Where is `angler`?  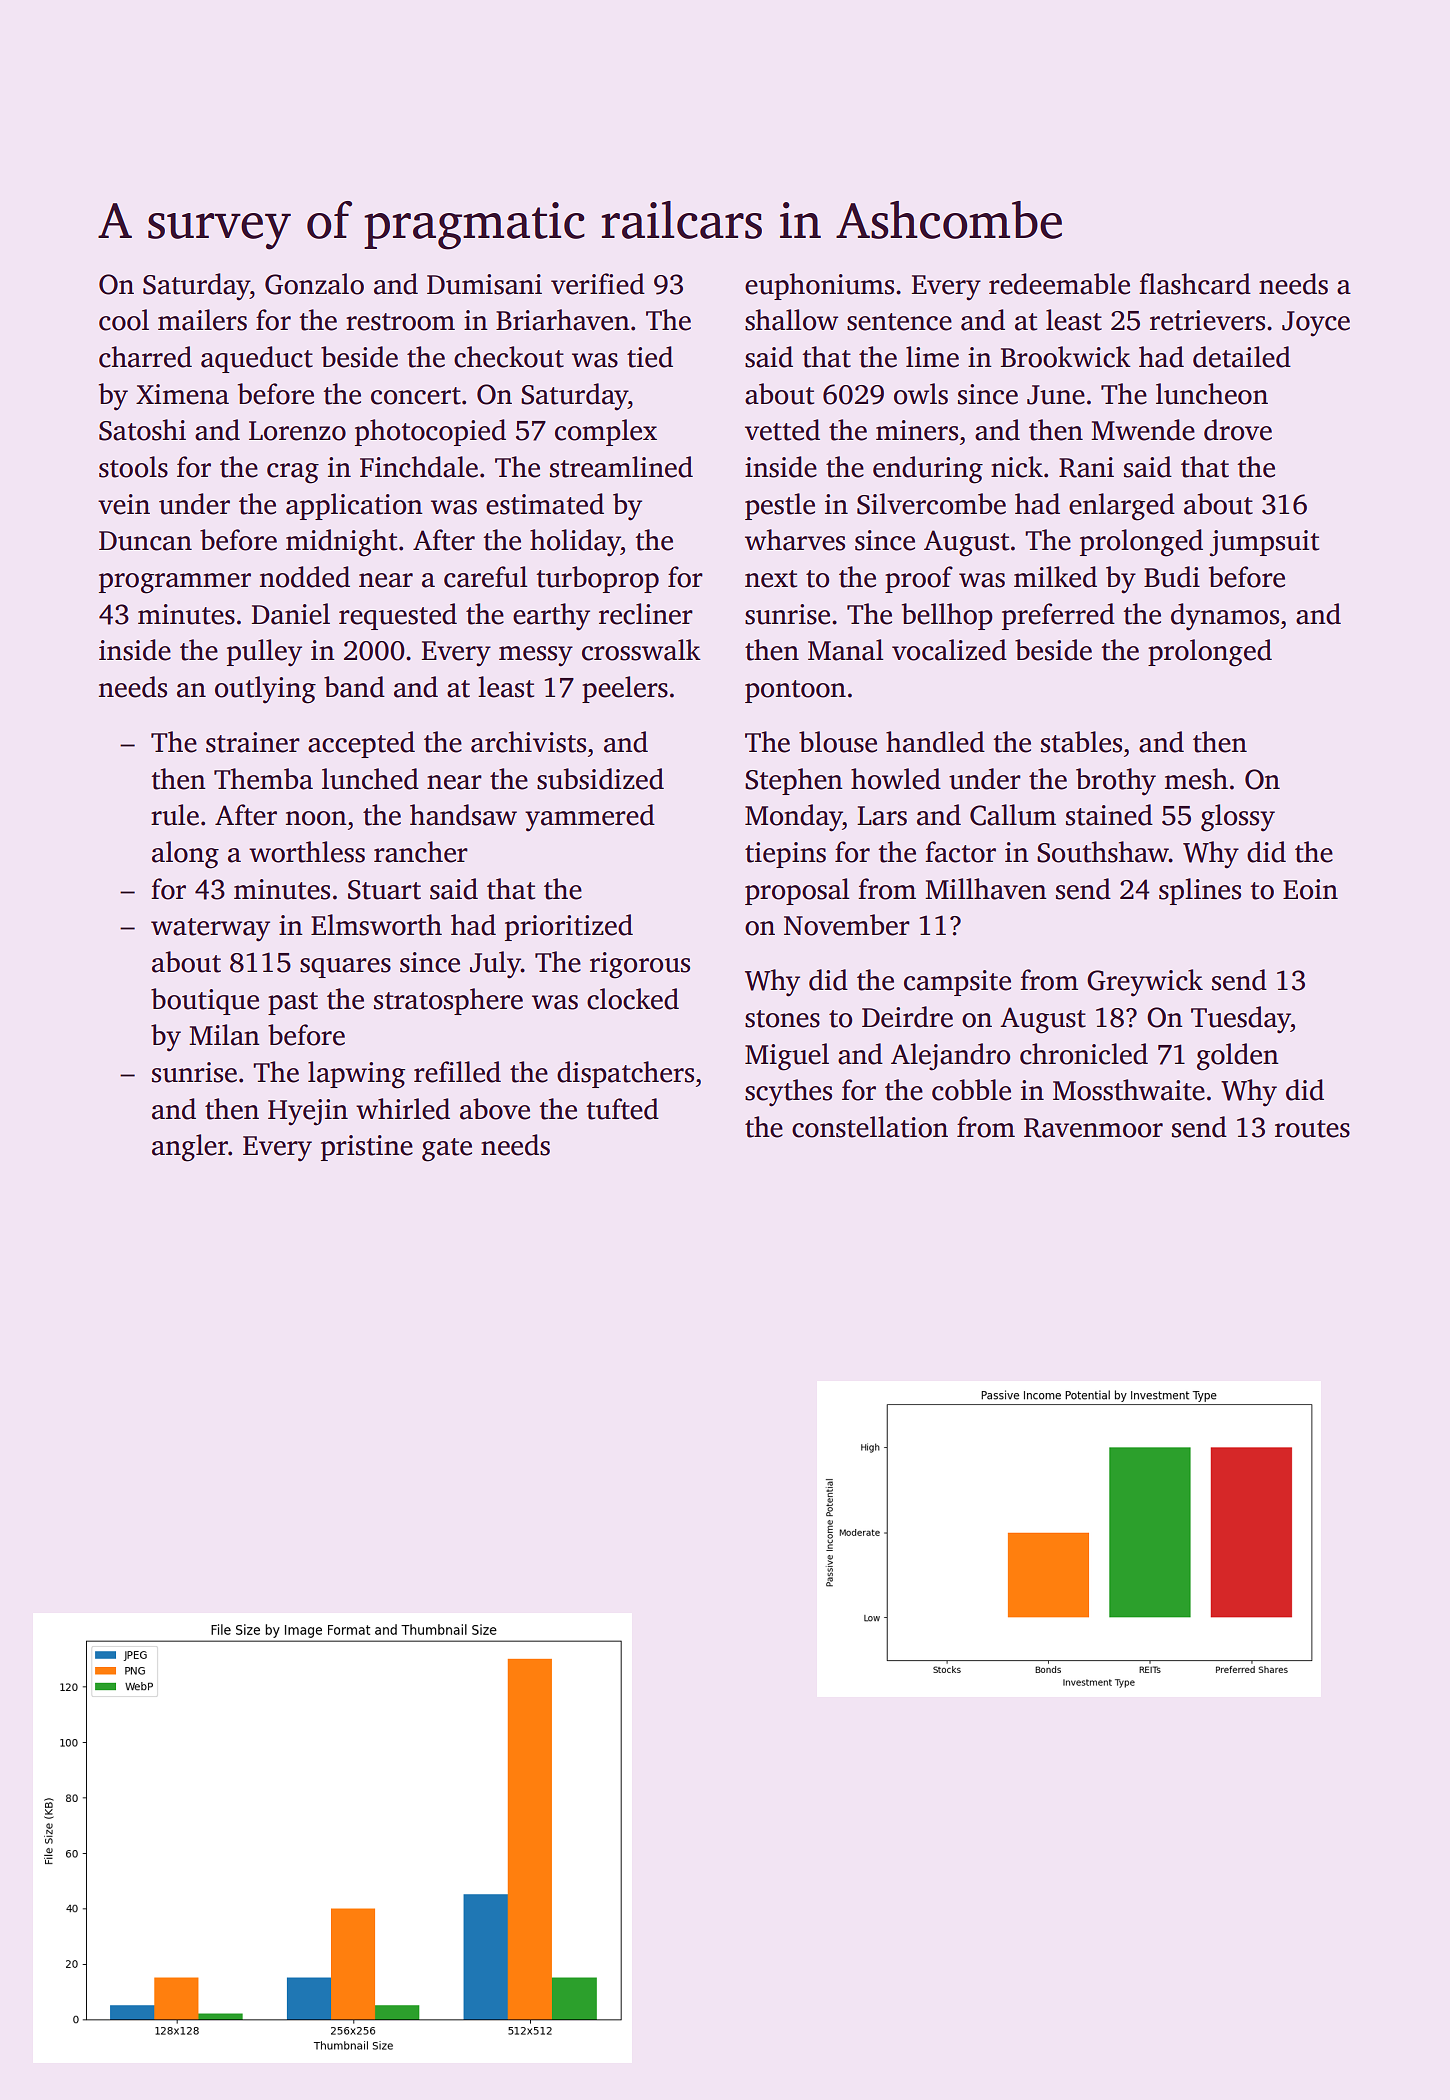
angler is located at coordinates (190, 1148).
